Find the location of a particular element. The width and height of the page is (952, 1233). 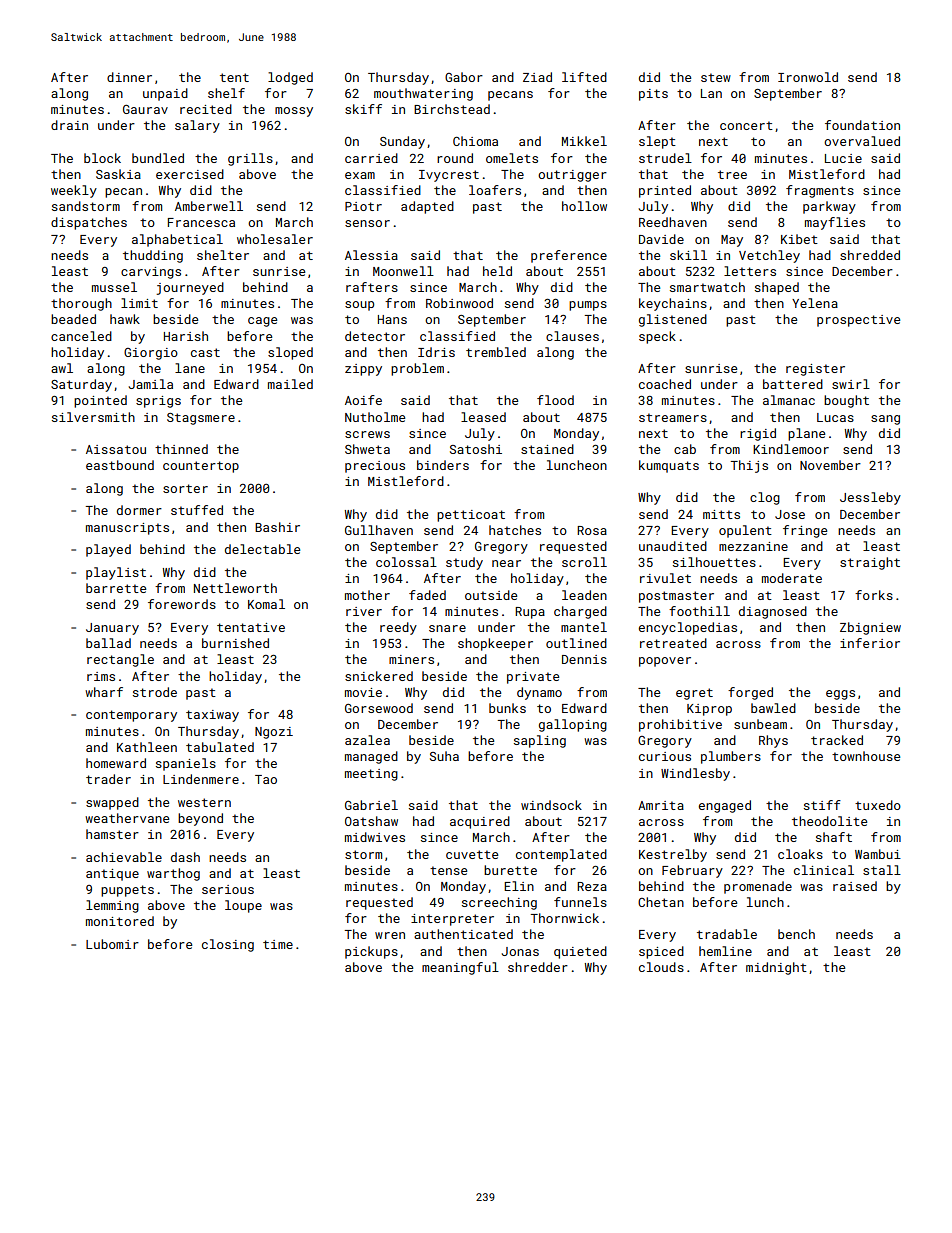

flood is located at coordinates (555, 400).
